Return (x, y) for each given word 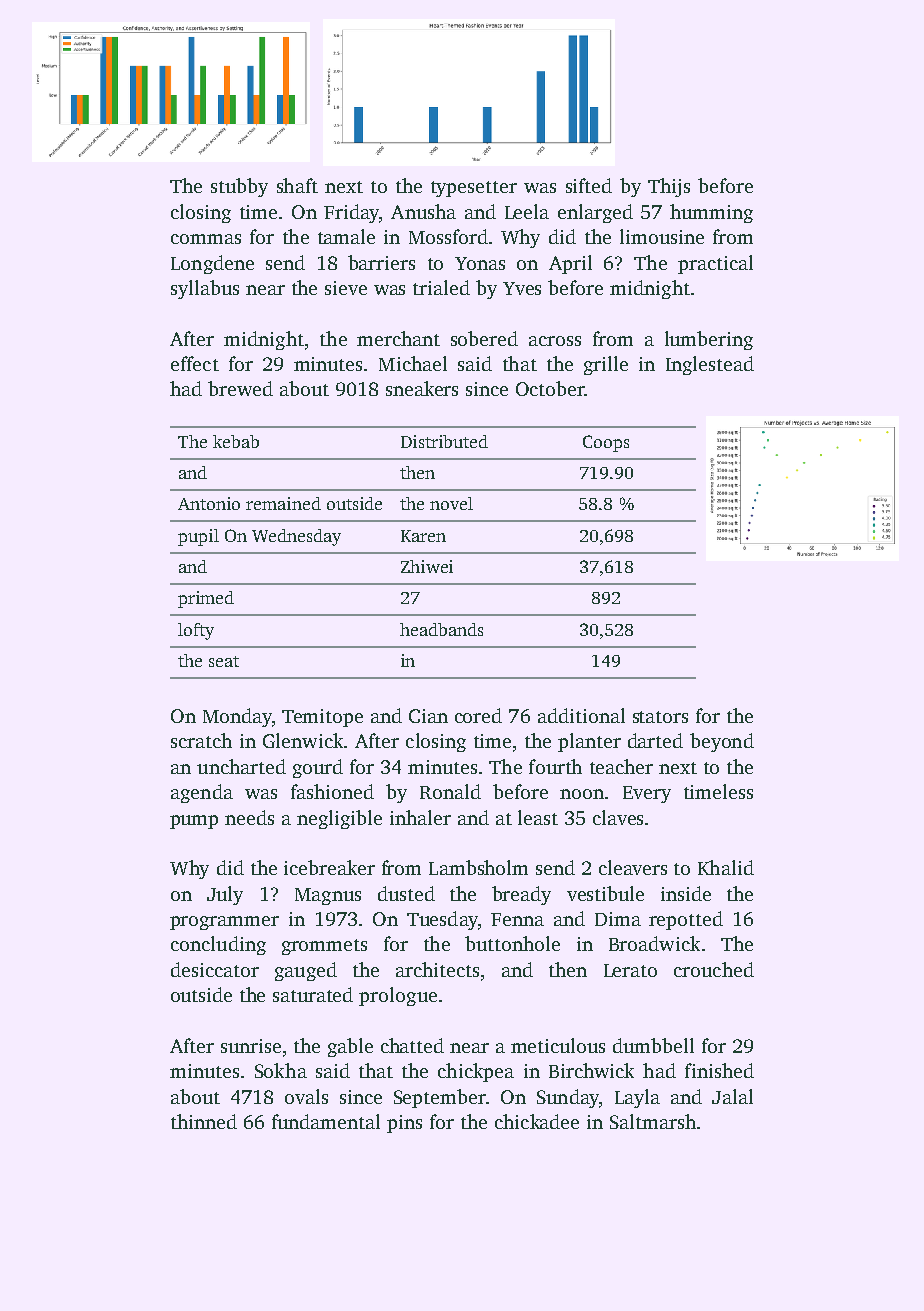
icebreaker (329, 867)
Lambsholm (478, 867)
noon (582, 794)
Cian (428, 716)
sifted (589, 185)
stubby (239, 187)
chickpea (476, 1072)
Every (647, 794)
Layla (637, 1098)
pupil (198, 537)
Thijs (669, 187)
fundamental (326, 1121)
